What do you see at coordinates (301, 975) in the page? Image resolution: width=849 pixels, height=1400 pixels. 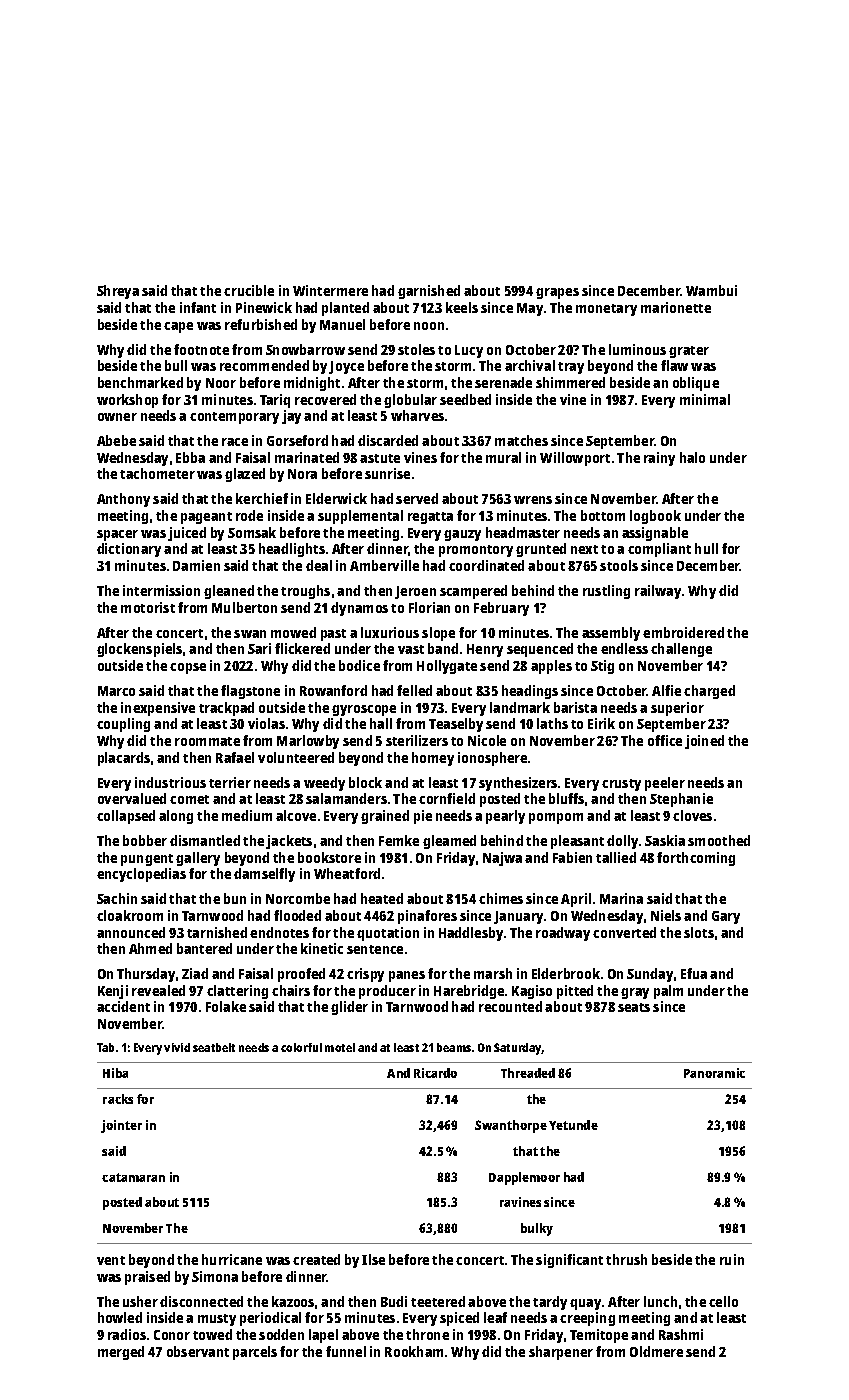 I see `proofed` at bounding box center [301, 975].
